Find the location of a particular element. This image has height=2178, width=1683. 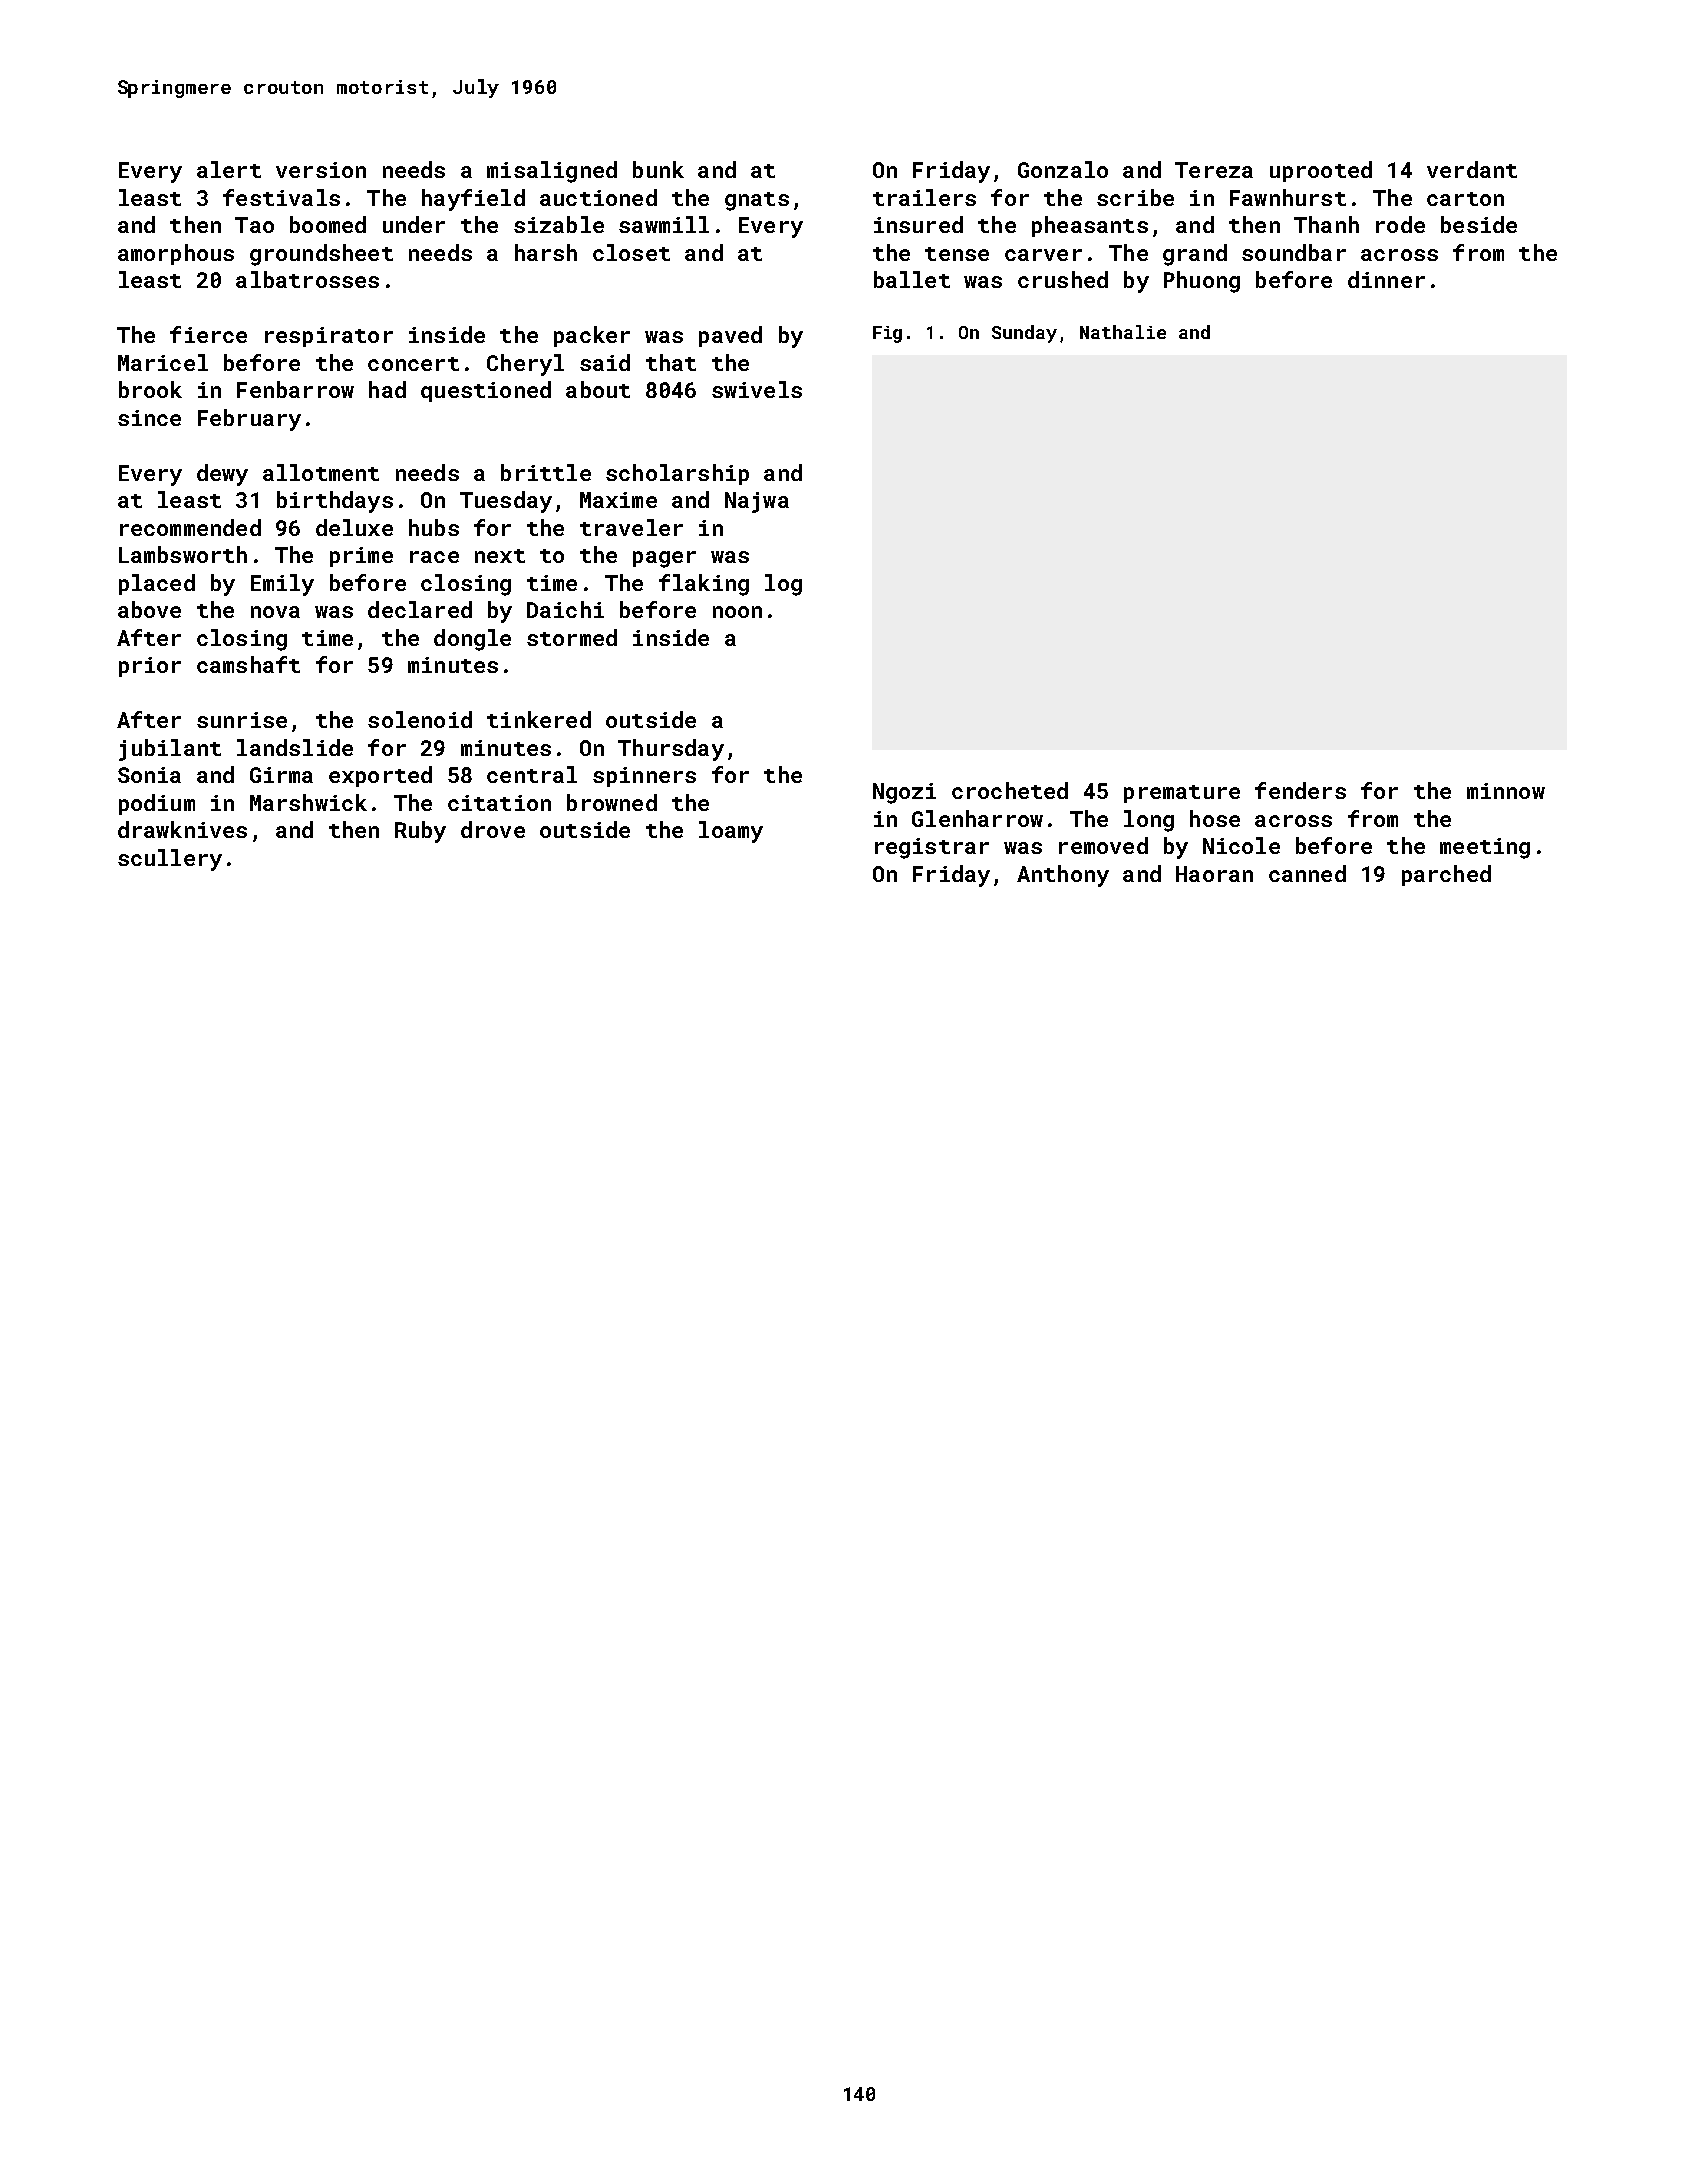

flaking is located at coordinates (704, 585).
